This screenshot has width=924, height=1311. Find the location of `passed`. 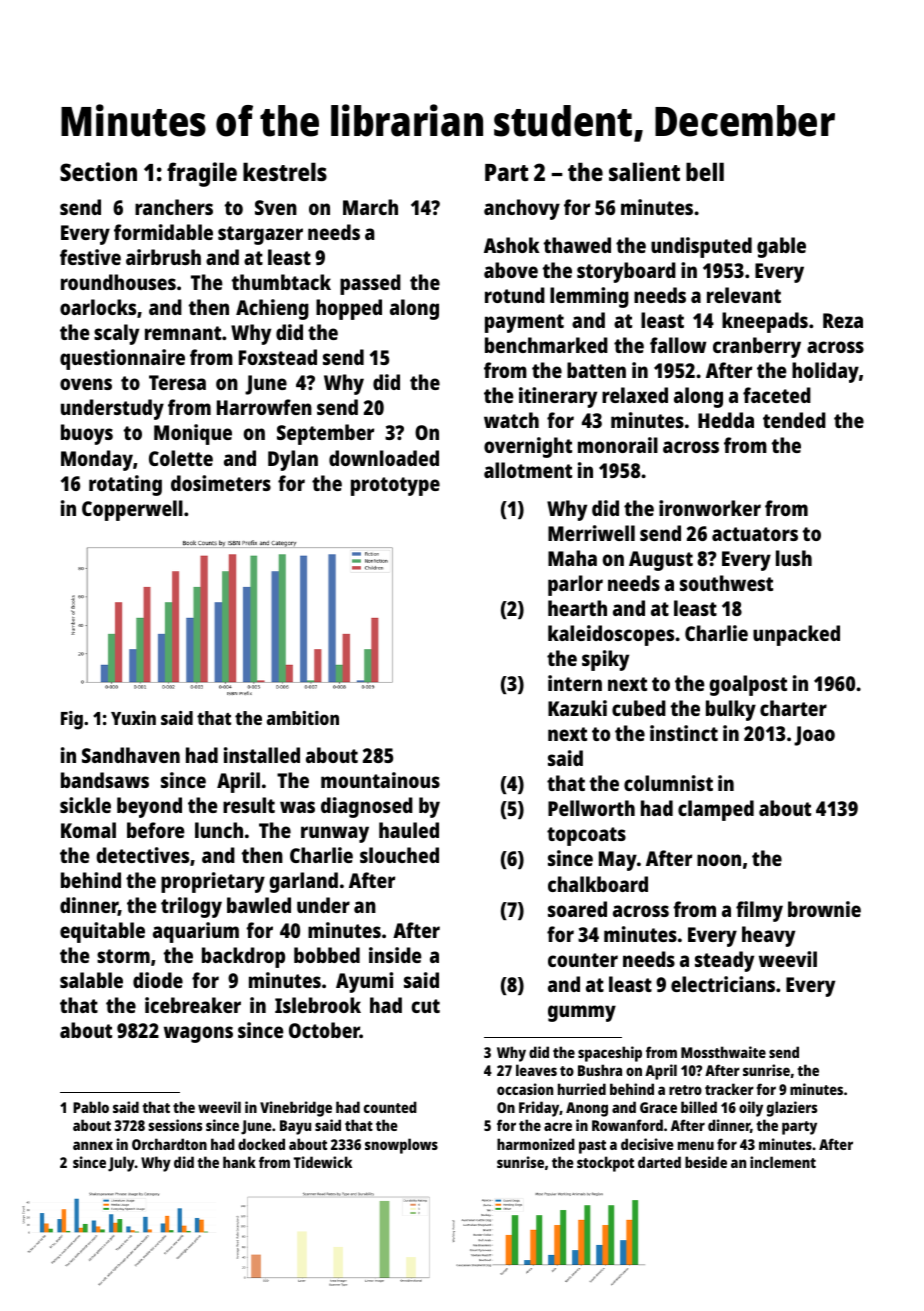

passed is located at coordinates (370, 284).
